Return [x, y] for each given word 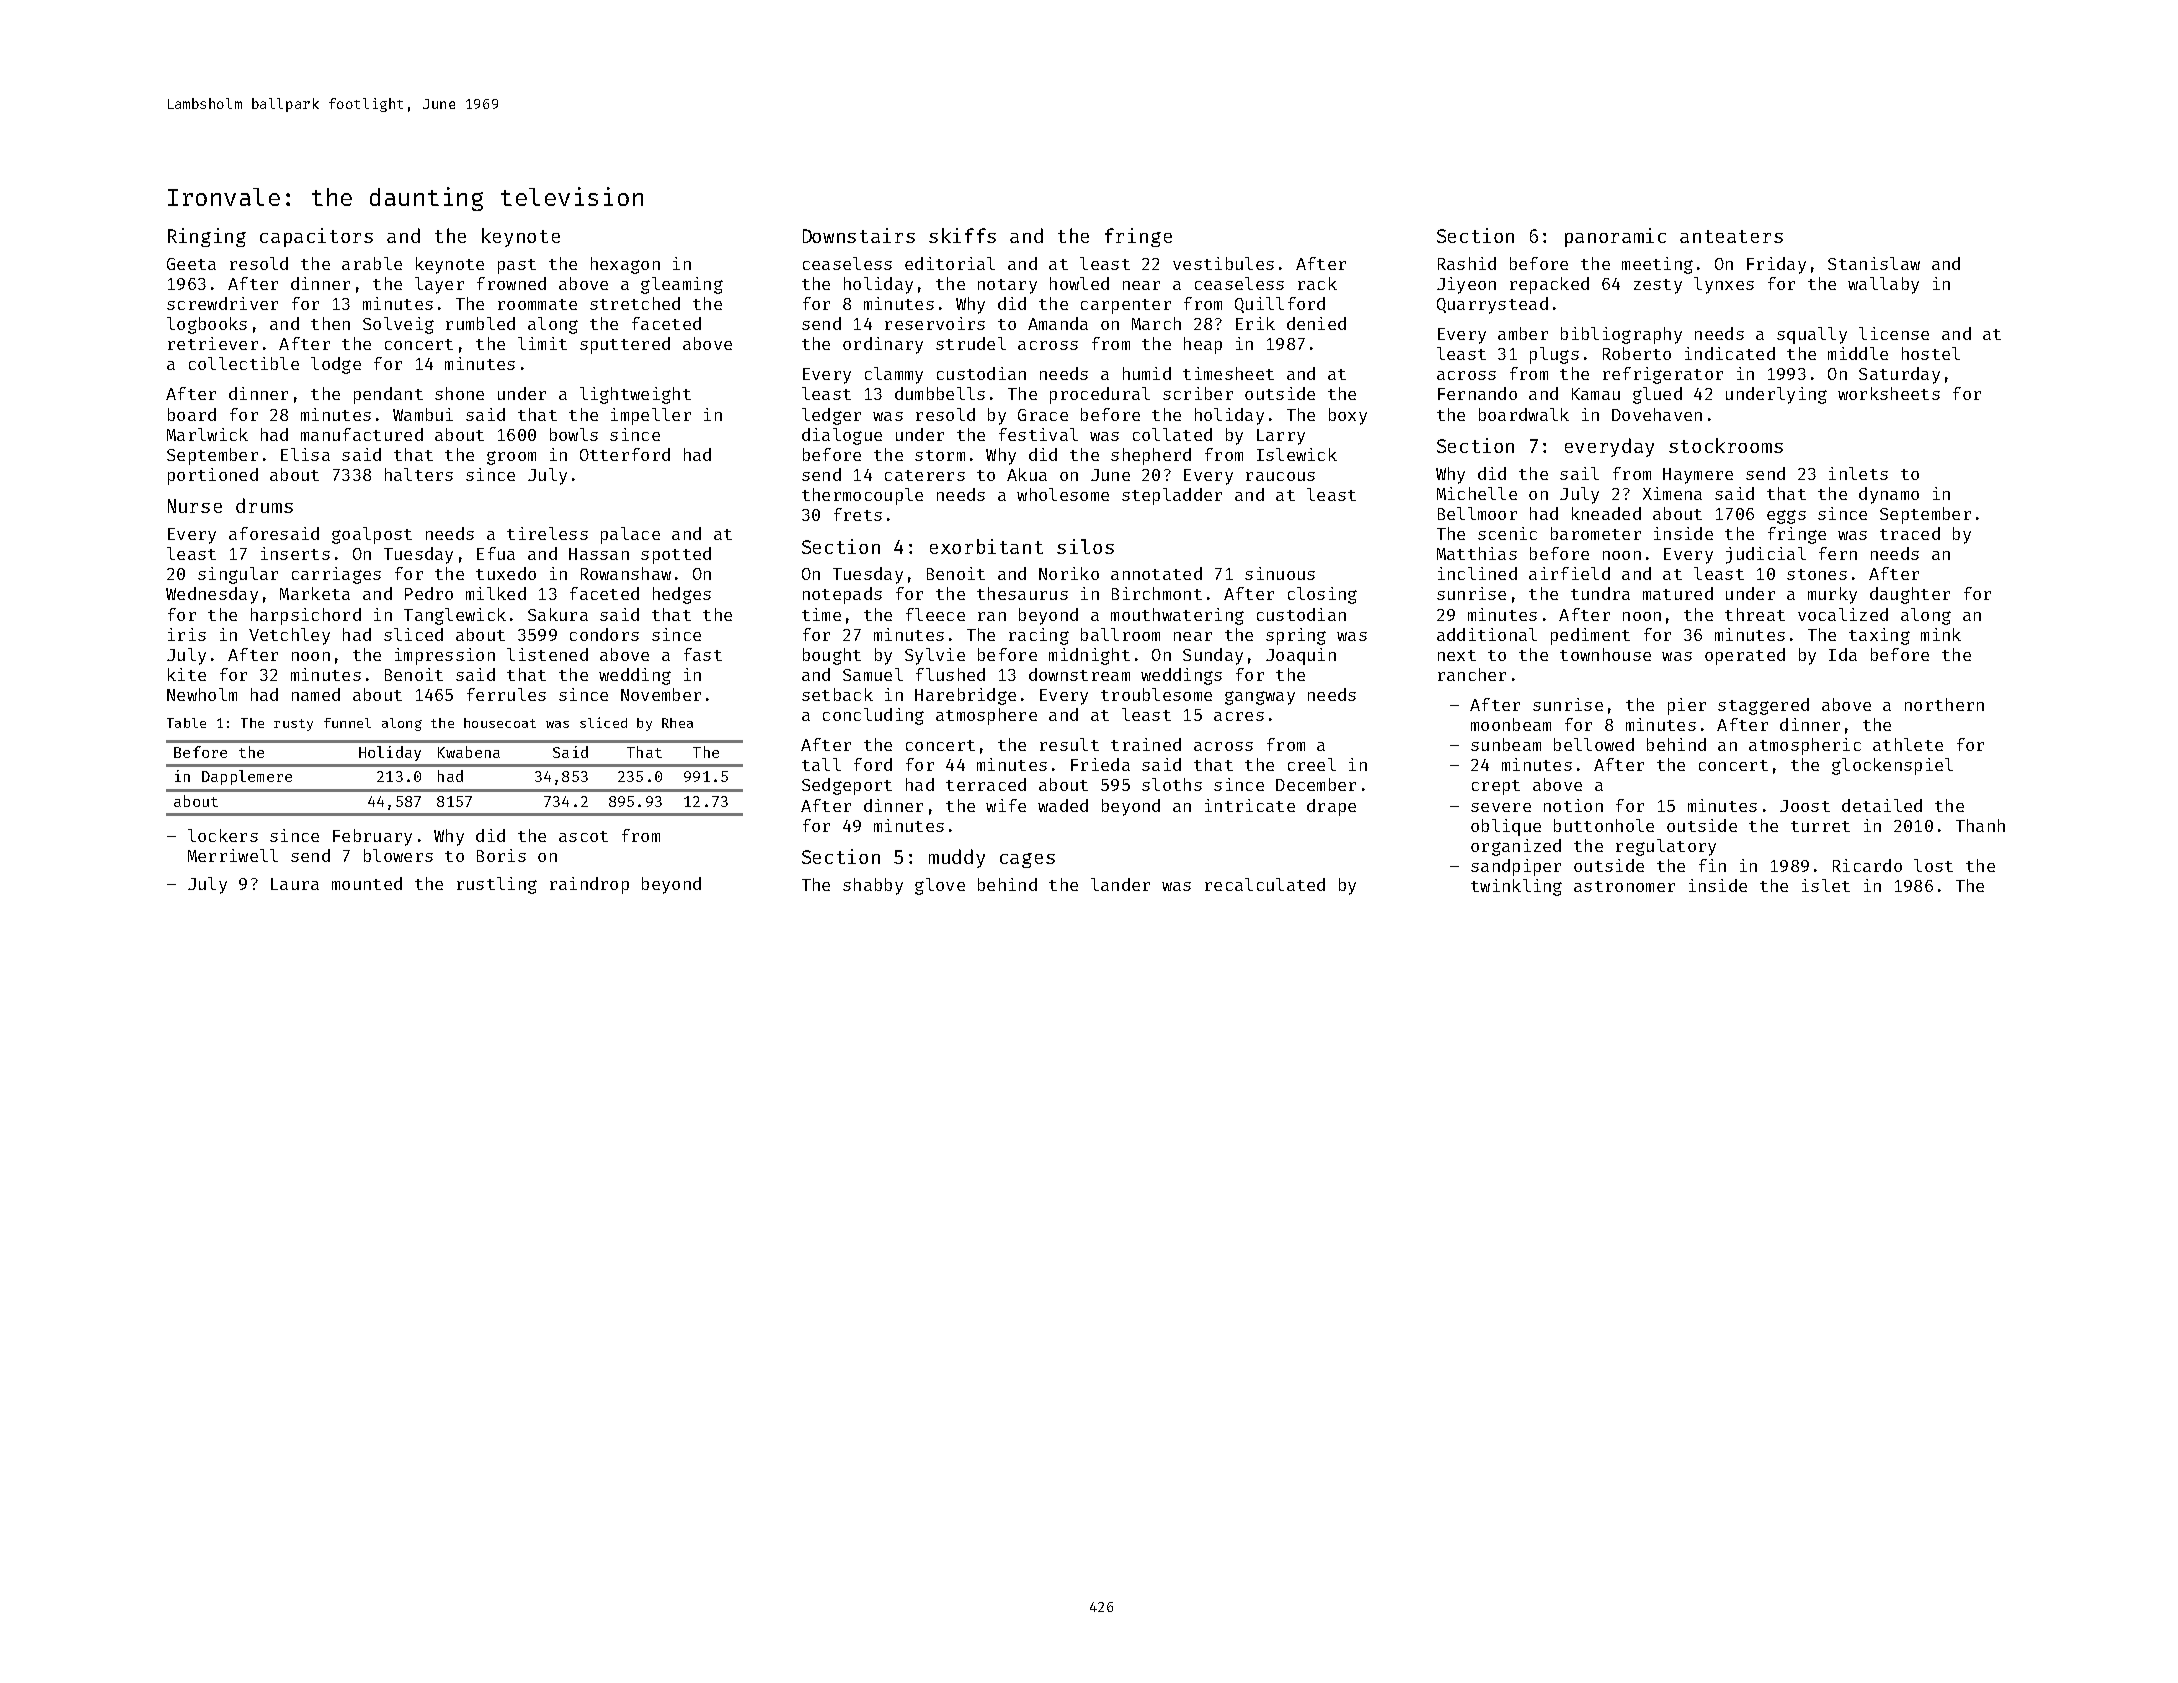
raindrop [589, 885]
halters [419, 474]
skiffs [962, 235]
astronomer [1624, 886]
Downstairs [859, 235]
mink [1941, 634]
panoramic [1615, 237]
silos [1085, 546]
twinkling [1516, 887]
